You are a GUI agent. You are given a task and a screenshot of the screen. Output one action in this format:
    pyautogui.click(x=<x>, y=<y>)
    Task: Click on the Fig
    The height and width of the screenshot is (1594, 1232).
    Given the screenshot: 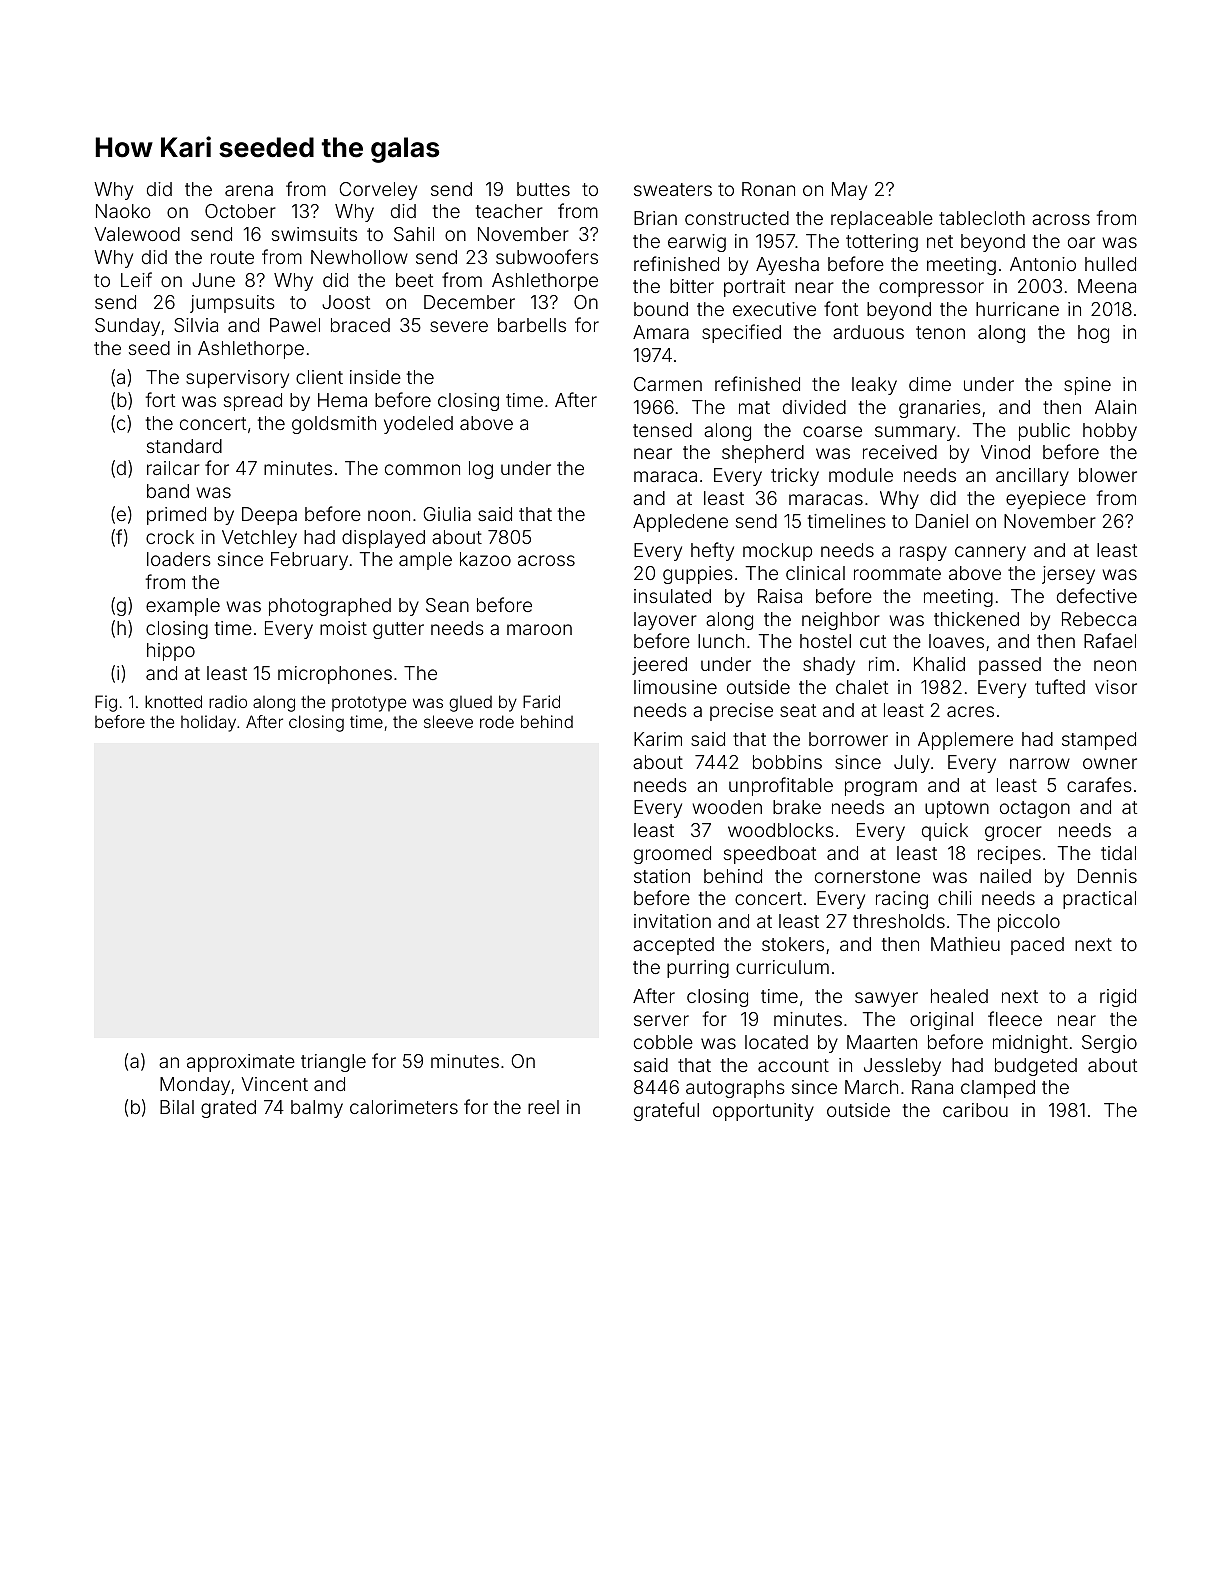 What is the action you would take?
    pyautogui.click(x=106, y=703)
